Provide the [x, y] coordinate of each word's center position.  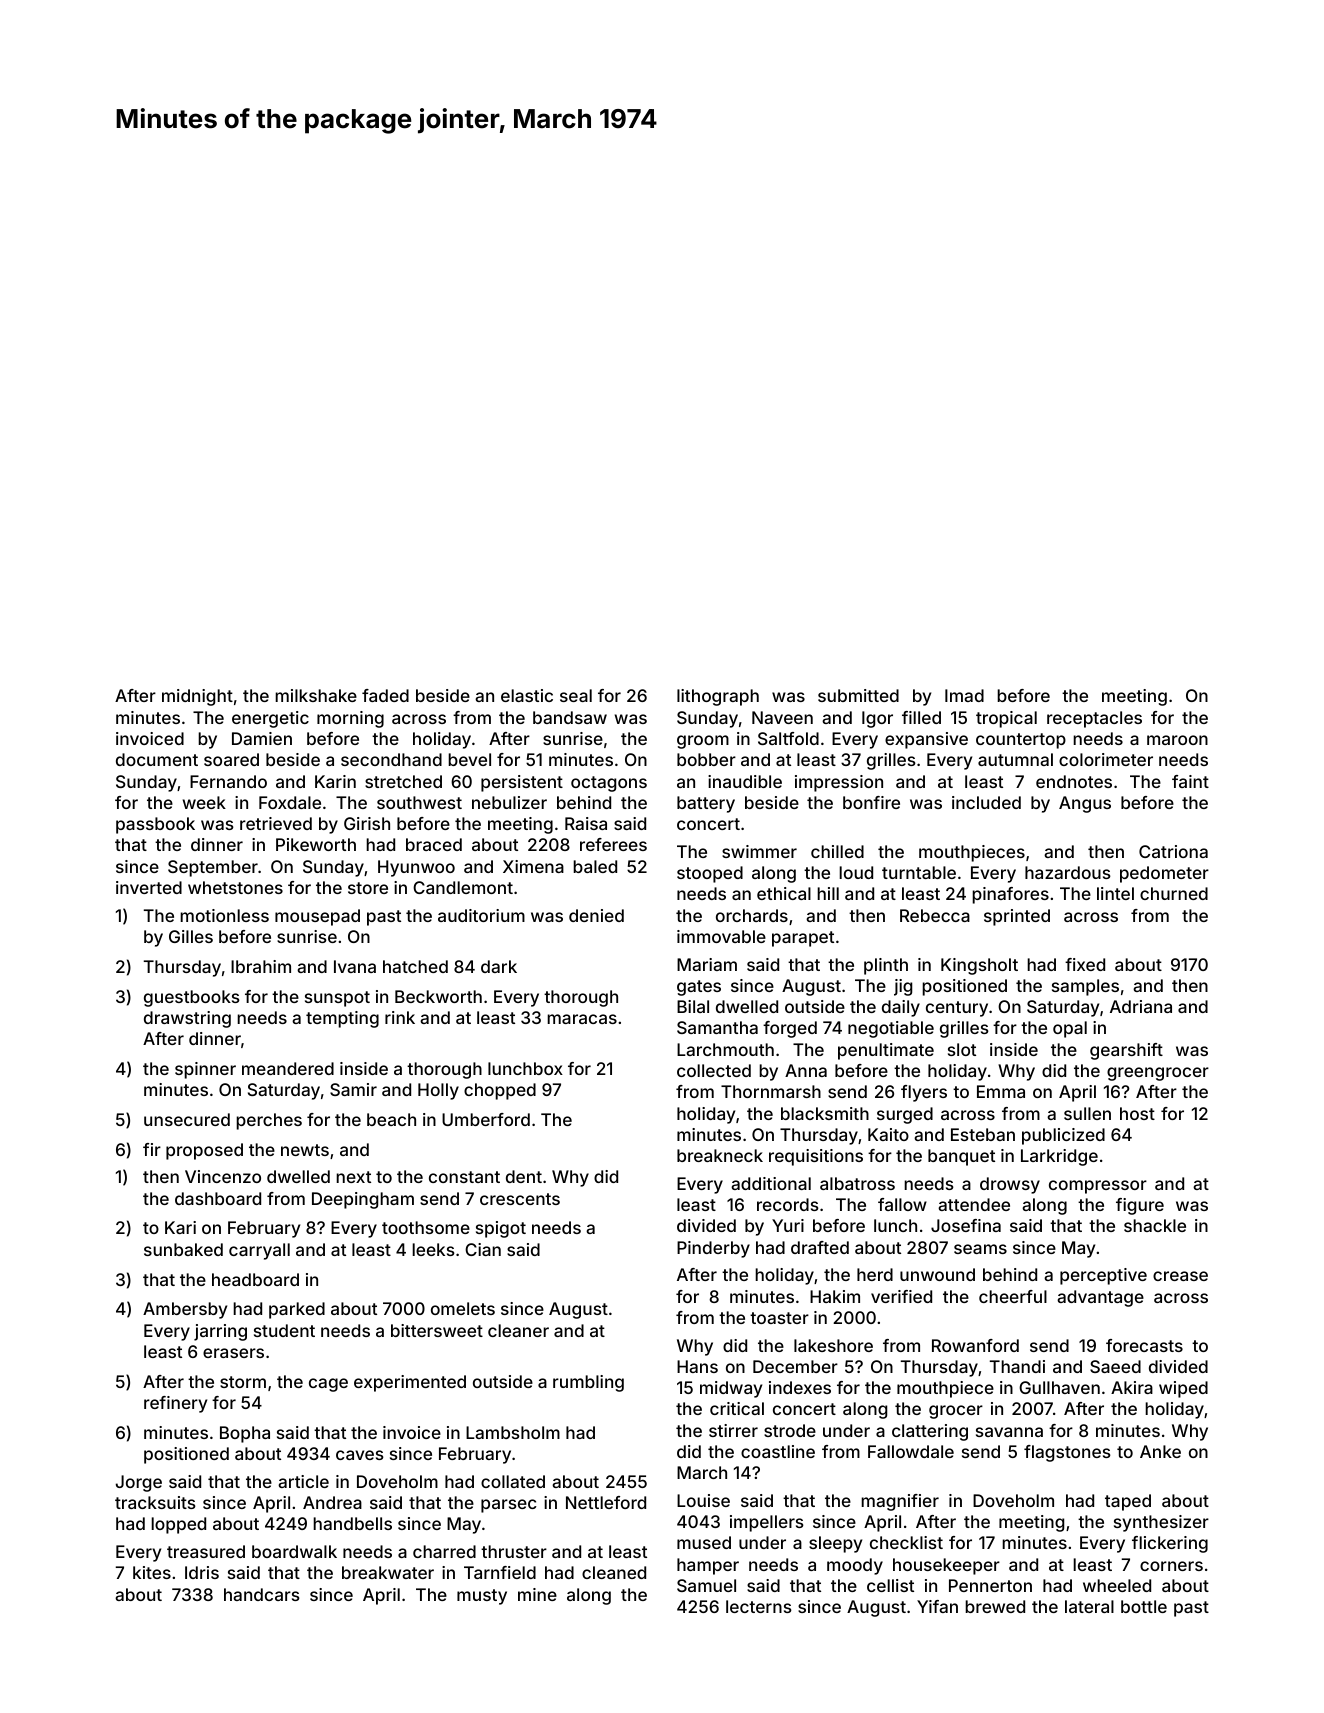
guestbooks [192, 998]
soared [231, 759]
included [986, 802]
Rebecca [935, 915]
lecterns [759, 1606]
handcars [262, 1594]
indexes [800, 1387]
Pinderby [713, 1249]
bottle [1144, 1606]
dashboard [218, 1198]
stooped [710, 874]
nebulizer [509, 802]
